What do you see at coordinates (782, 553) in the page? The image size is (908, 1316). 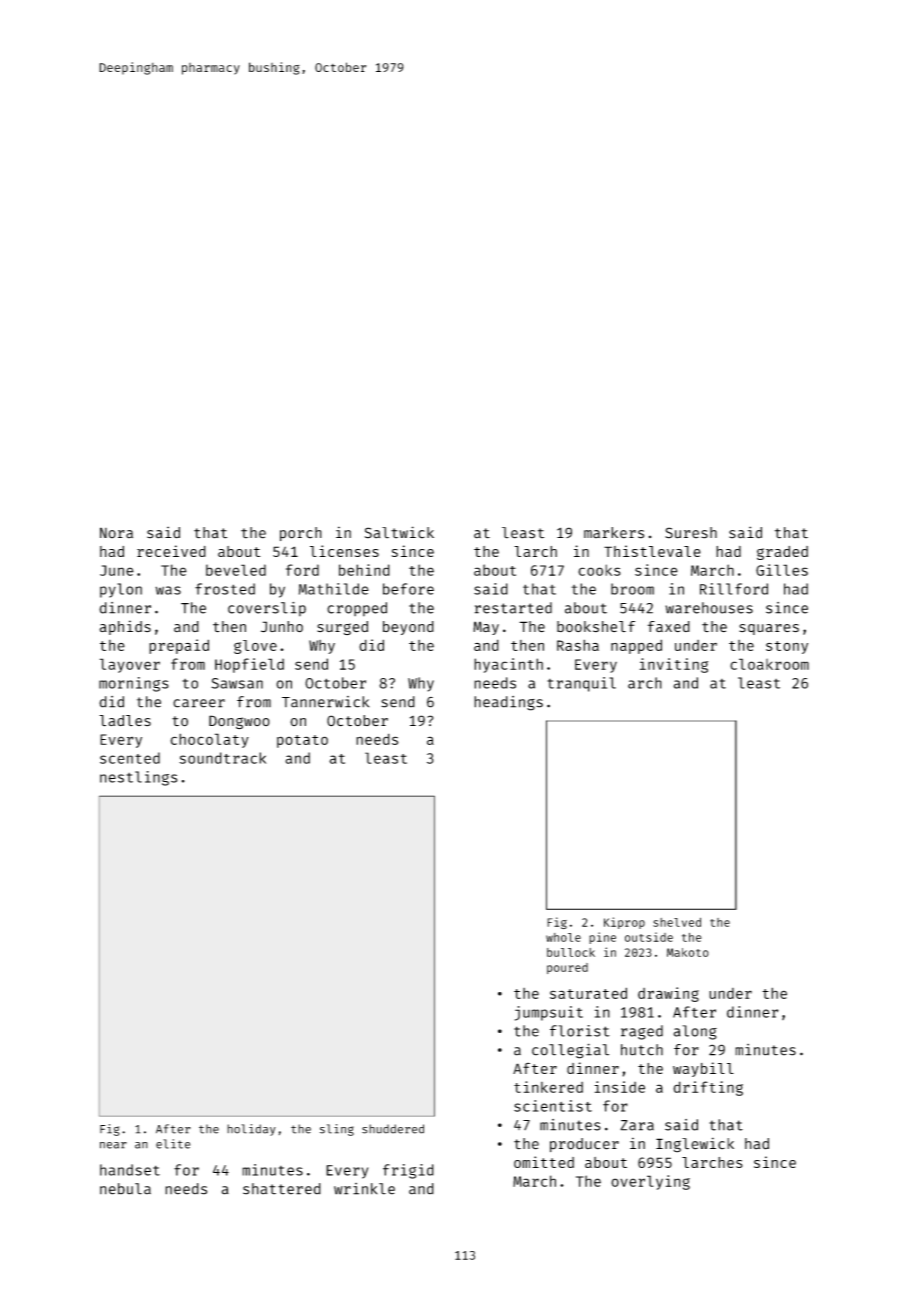 I see `graded` at bounding box center [782, 553].
